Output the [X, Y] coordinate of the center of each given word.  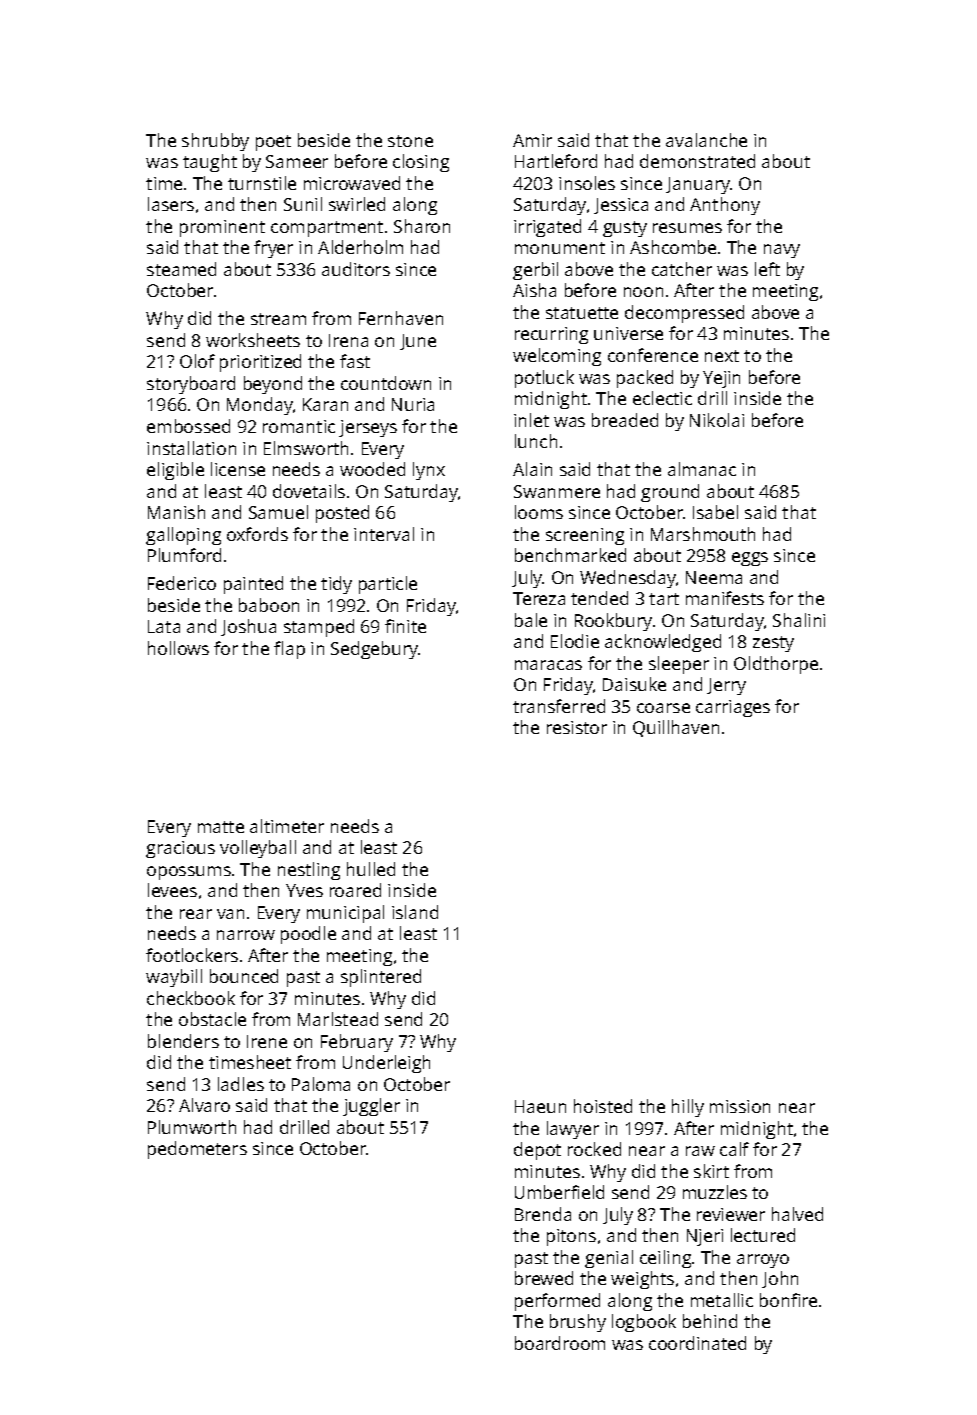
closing [421, 163]
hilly [688, 1108]
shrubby [215, 142]
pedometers [197, 1150]
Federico [182, 583]
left [767, 269]
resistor [577, 727]
